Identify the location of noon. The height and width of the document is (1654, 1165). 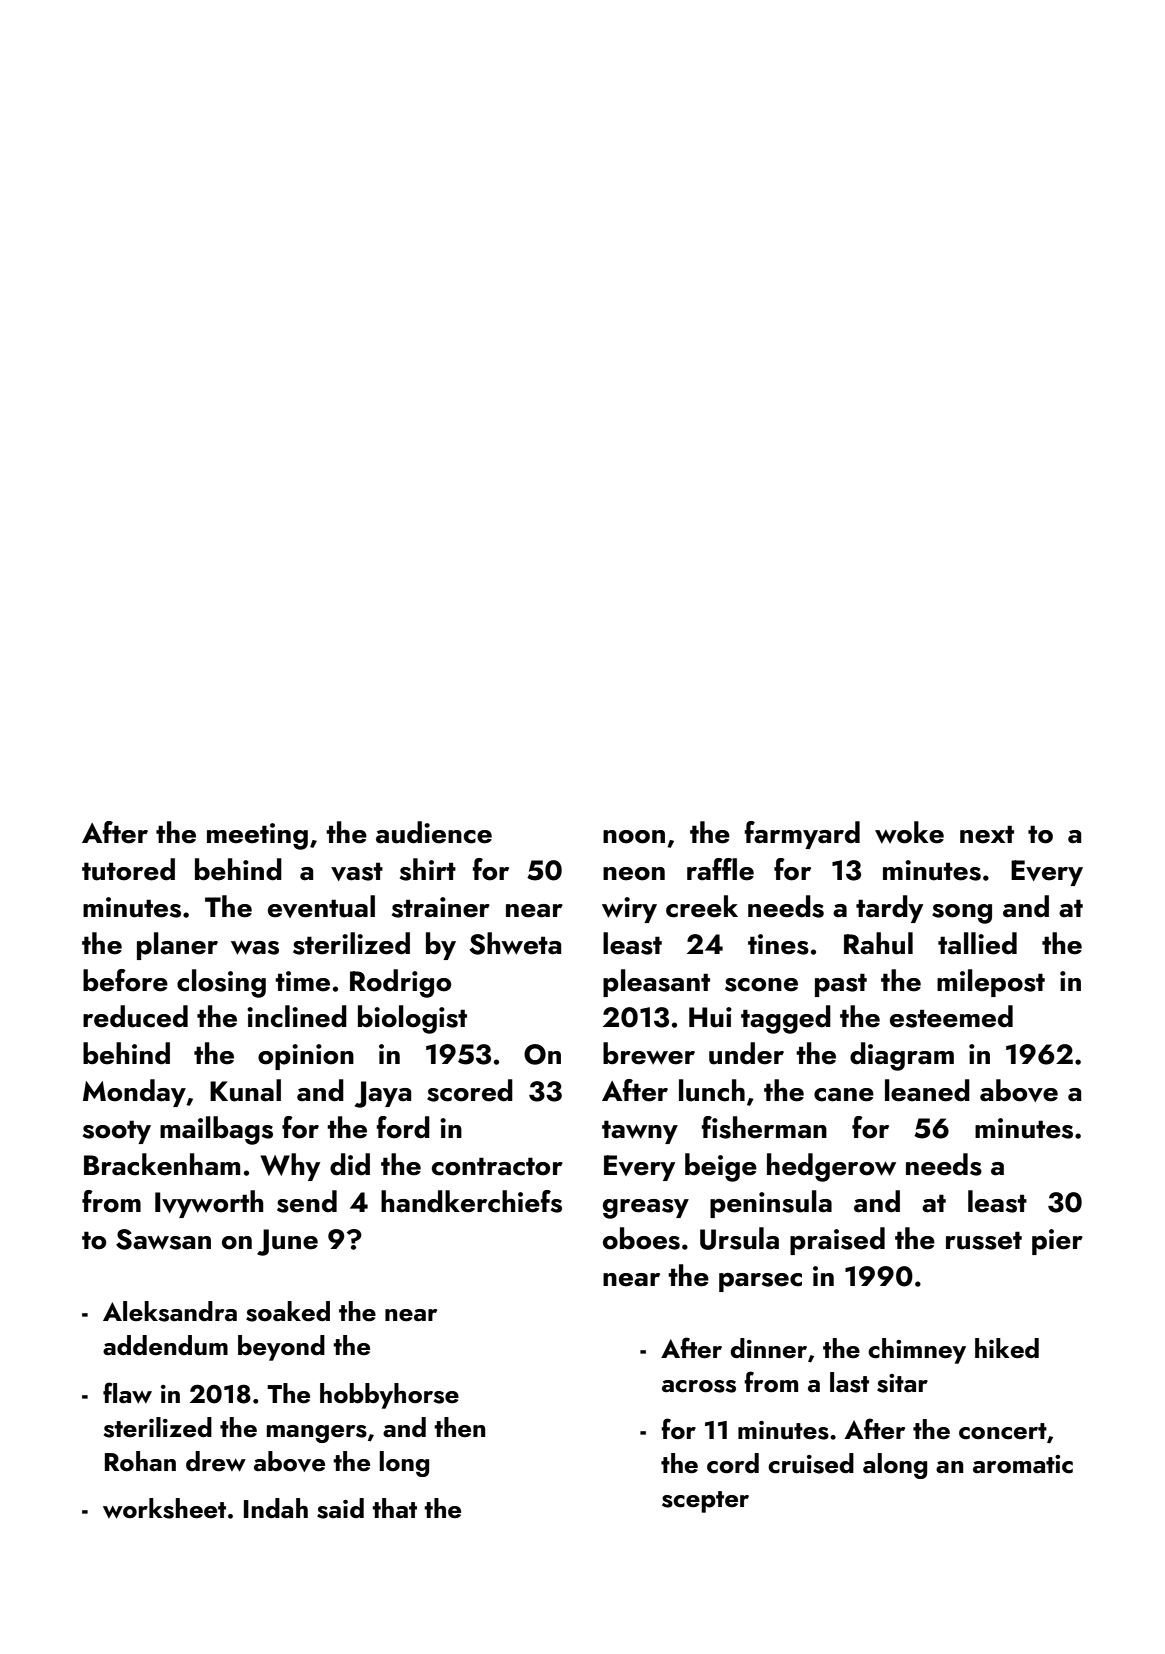
(634, 837).
